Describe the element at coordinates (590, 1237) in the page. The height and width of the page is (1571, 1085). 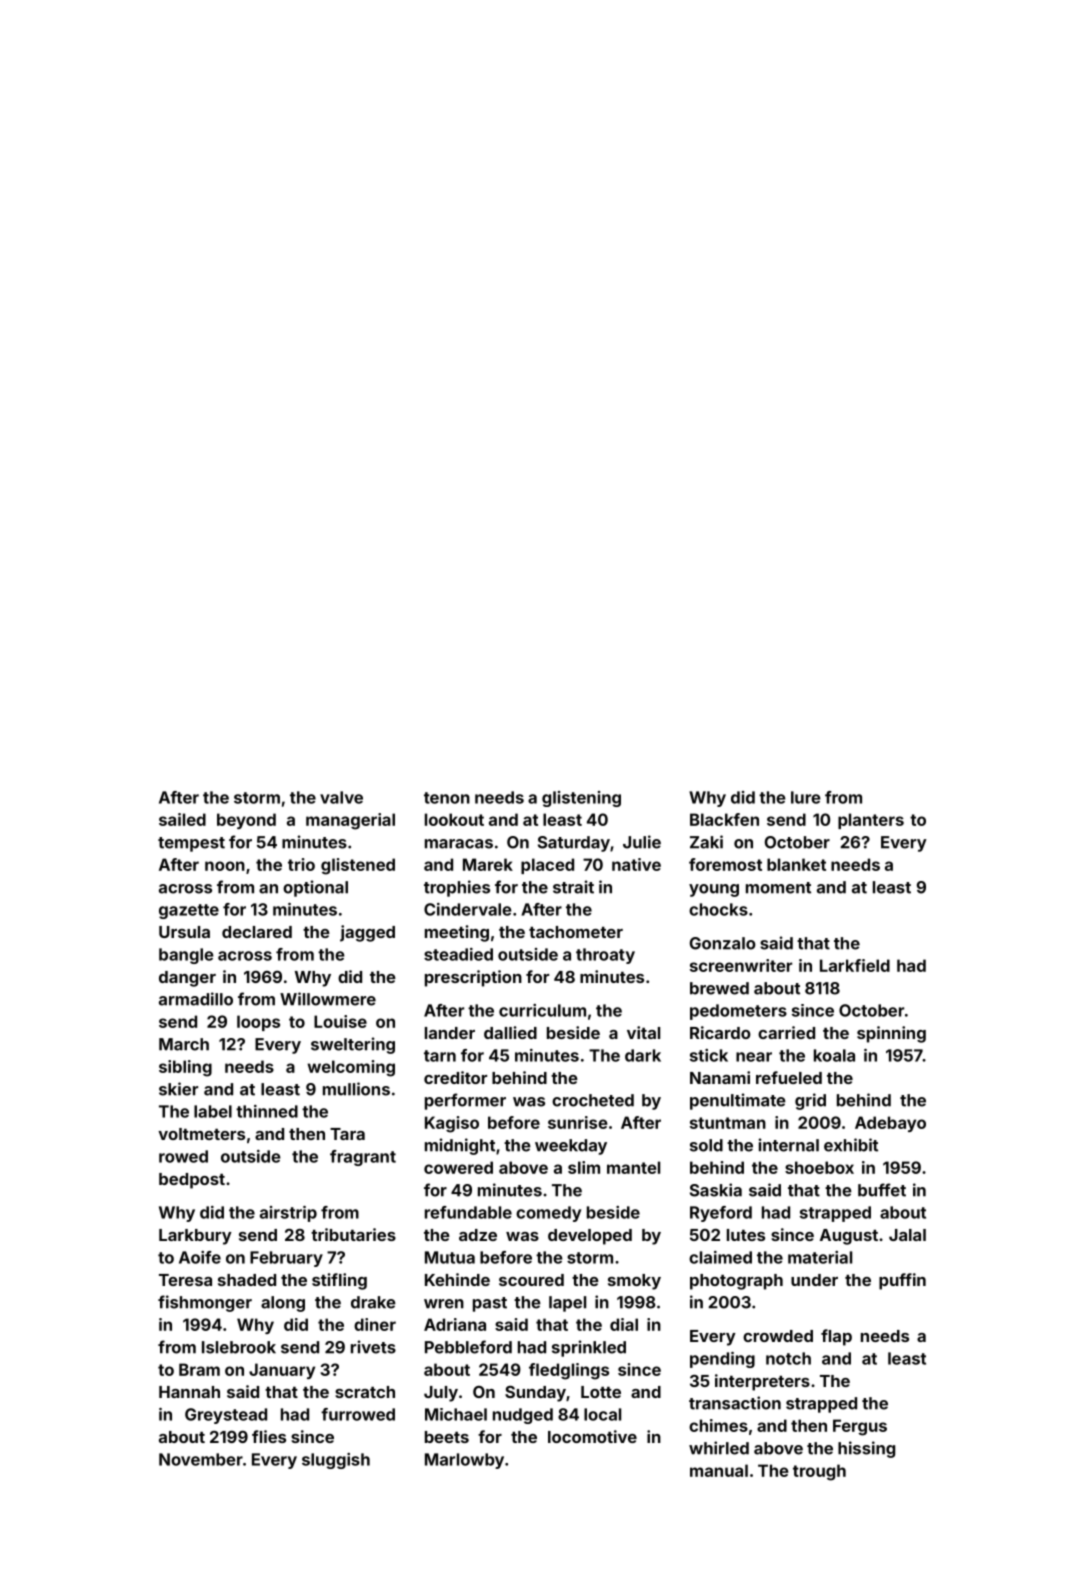
I see `developed` at that location.
